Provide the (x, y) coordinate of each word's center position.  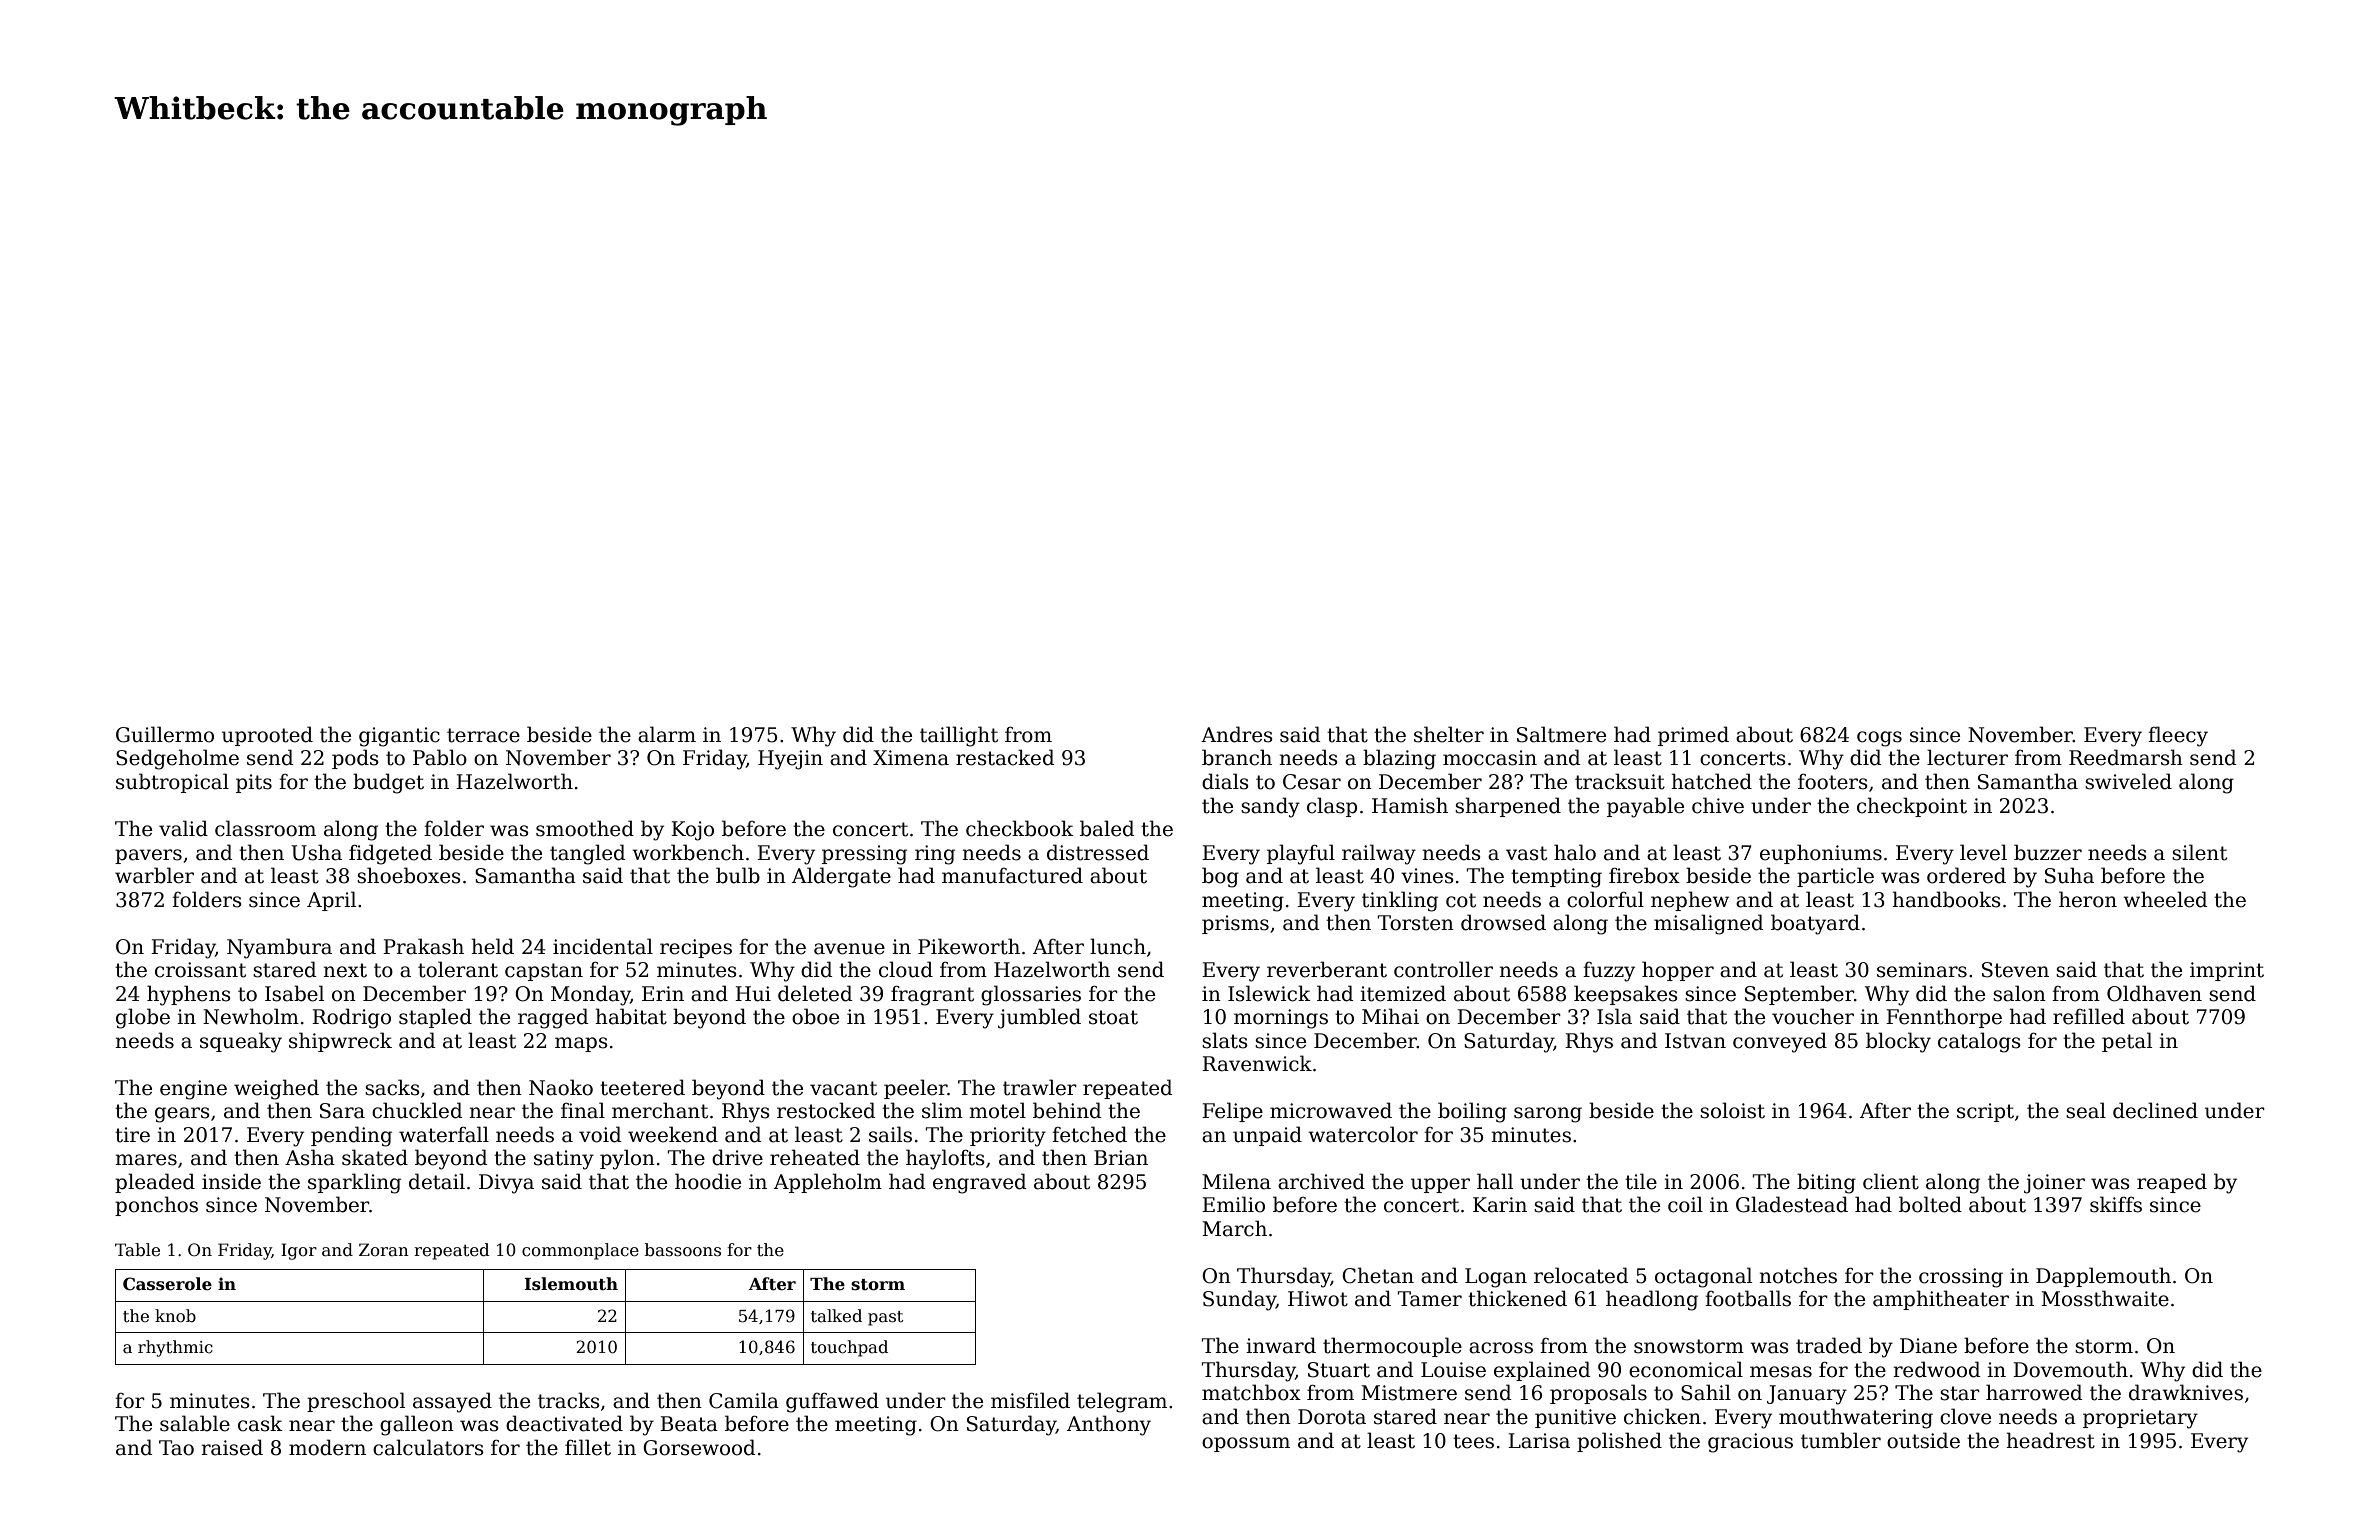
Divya (506, 1184)
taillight (959, 736)
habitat (631, 1016)
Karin (1500, 1205)
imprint (2227, 971)
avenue (849, 949)
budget (388, 783)
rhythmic (175, 1348)
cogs (1879, 739)
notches (1798, 1275)
